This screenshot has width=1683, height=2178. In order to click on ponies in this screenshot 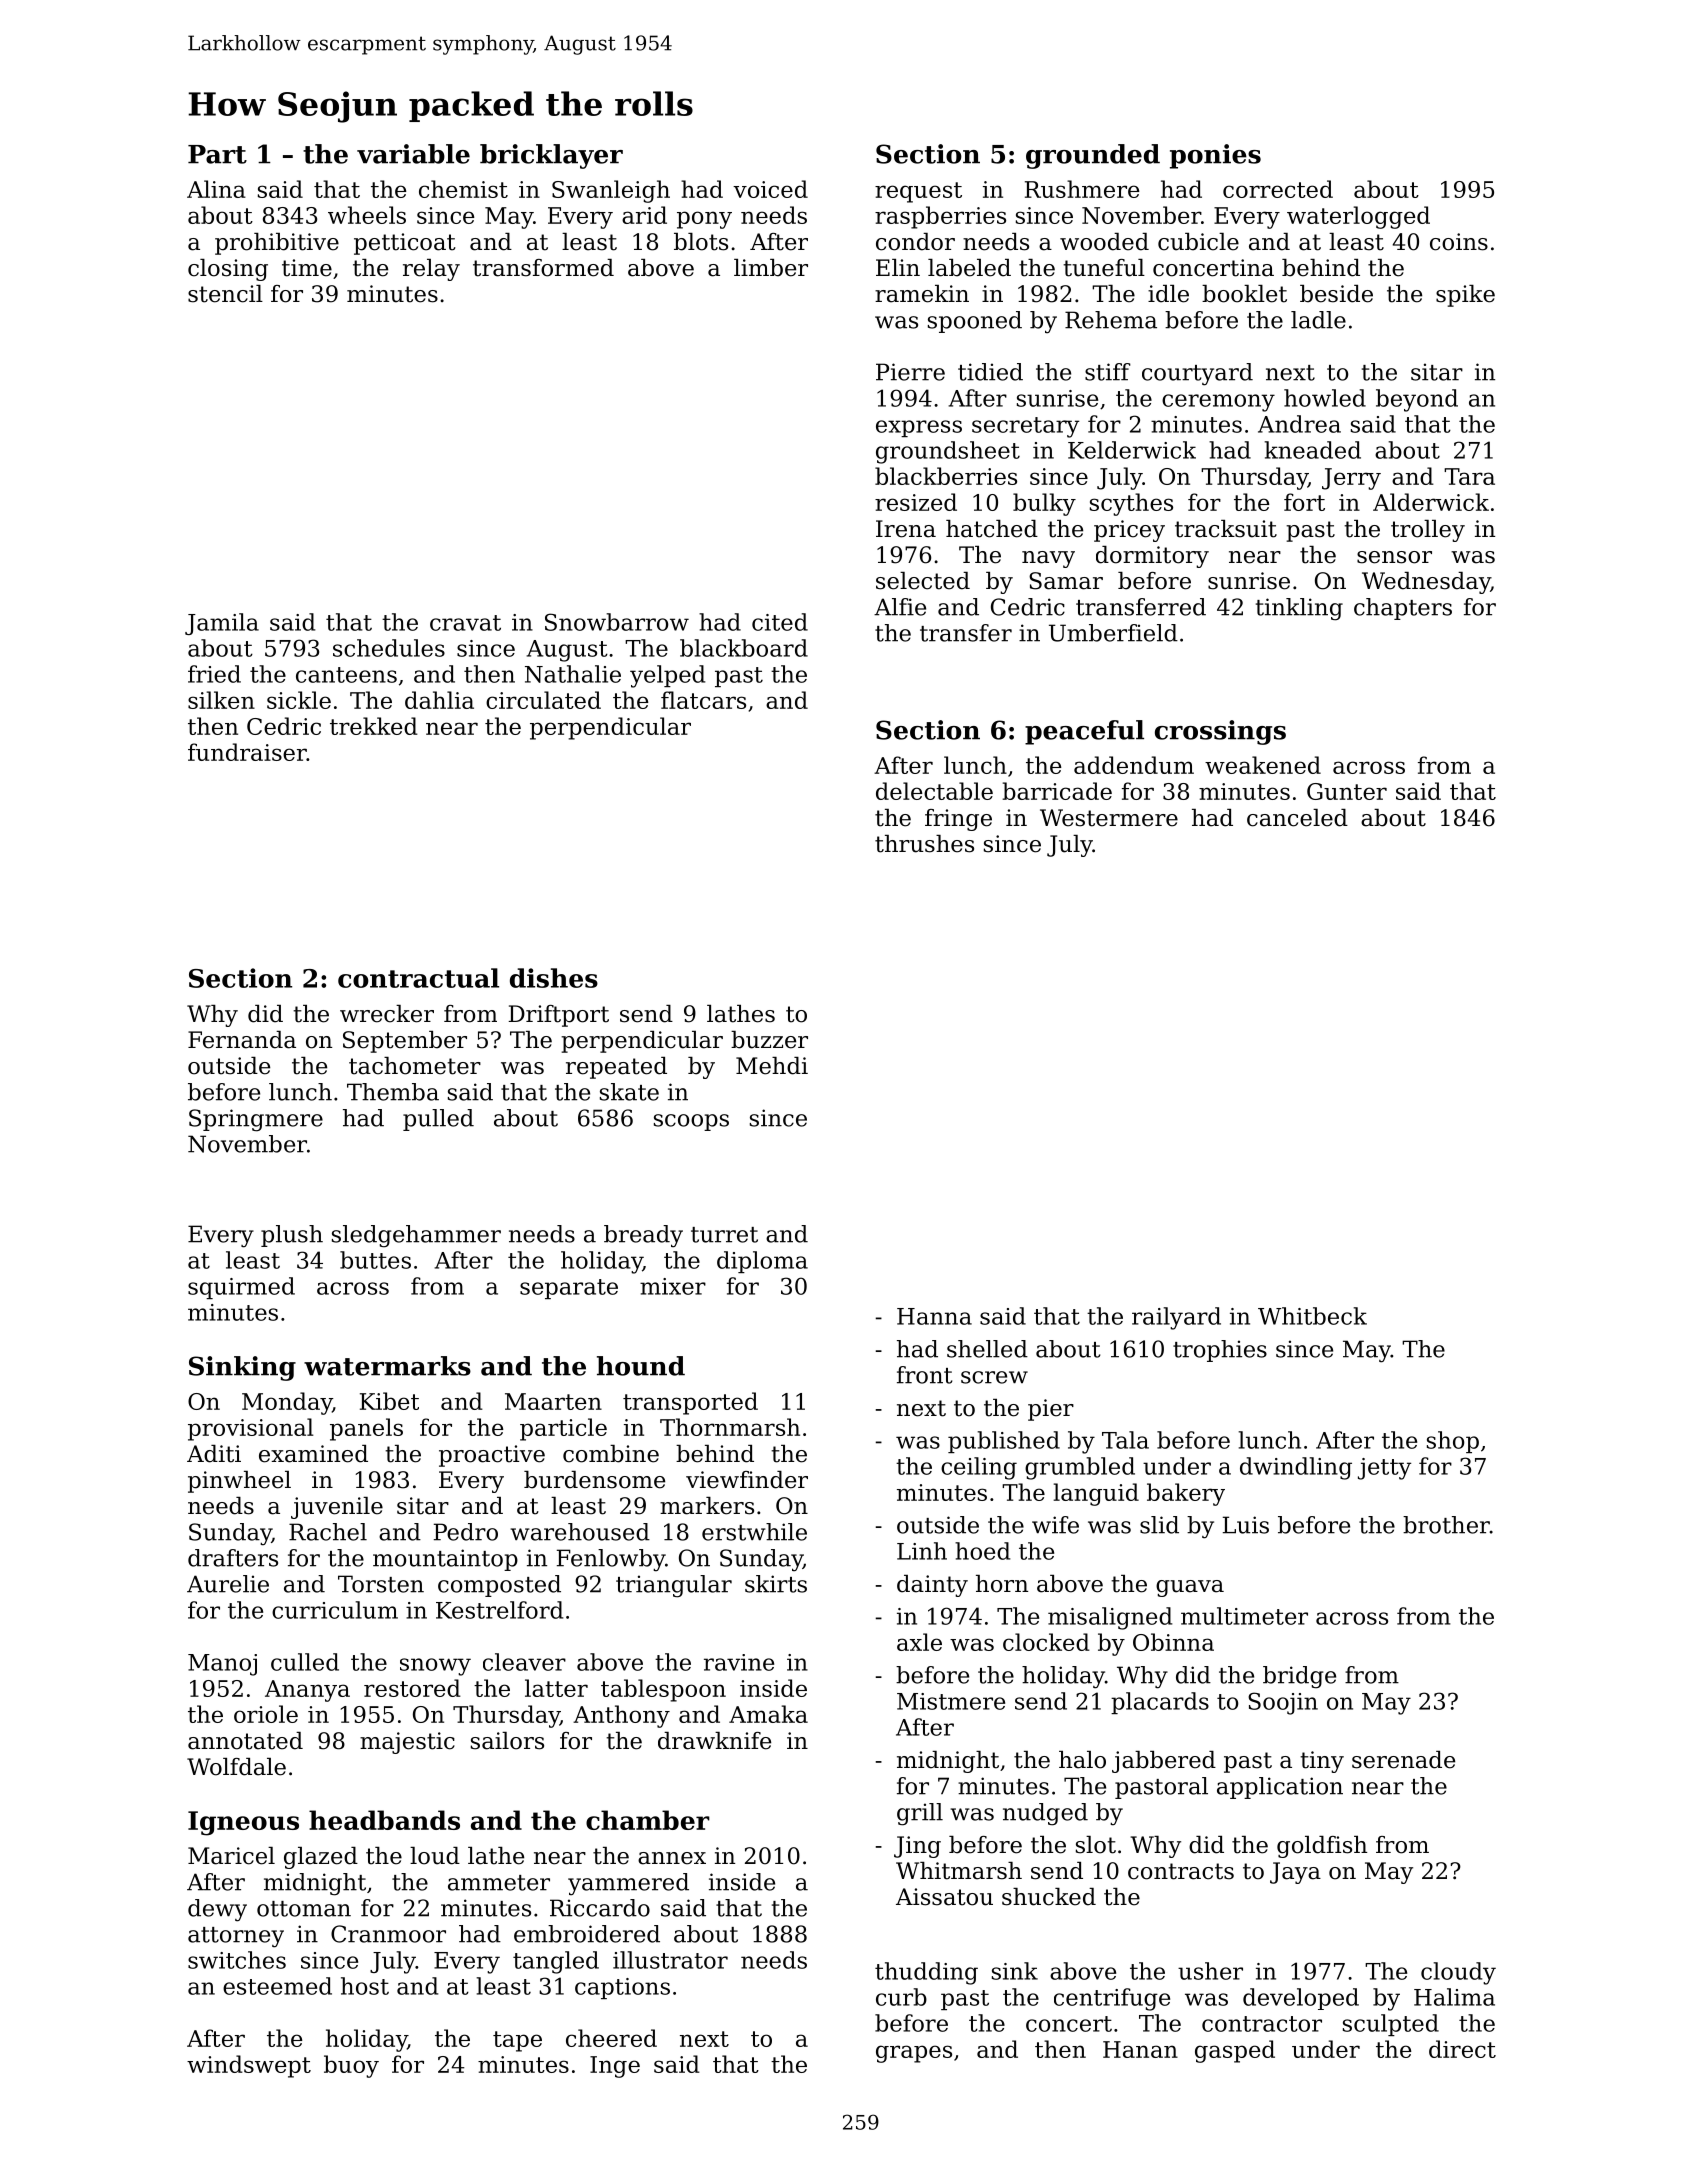, I will do `click(1215, 156)`.
